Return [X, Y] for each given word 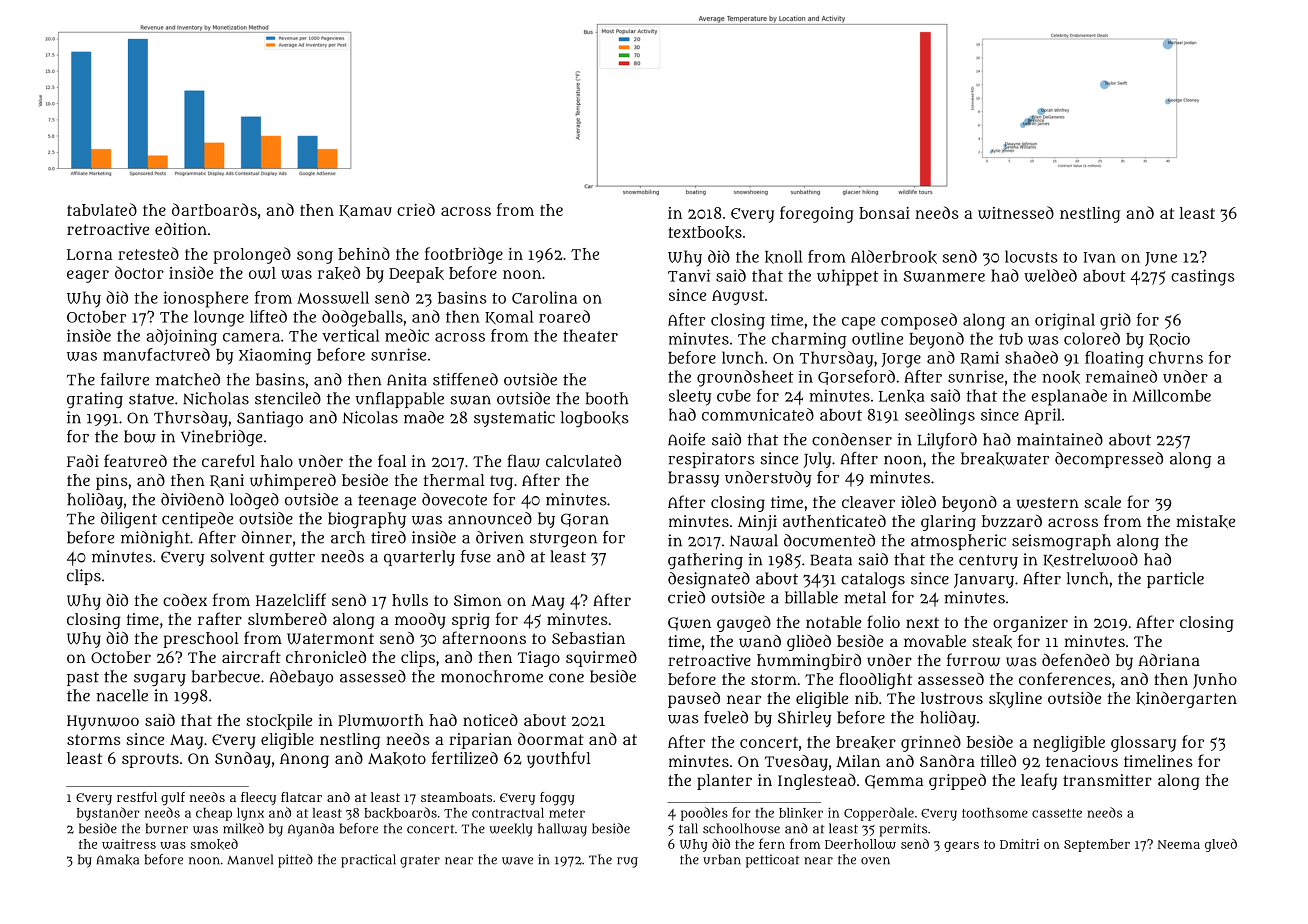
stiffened [465, 379]
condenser [852, 439]
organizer [1030, 624]
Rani [227, 481]
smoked [214, 844]
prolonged [252, 255]
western [1048, 503]
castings [1203, 277]
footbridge [464, 255]
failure [125, 379]
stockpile [279, 722]
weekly [511, 830]
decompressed [1109, 460]
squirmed [601, 659]
